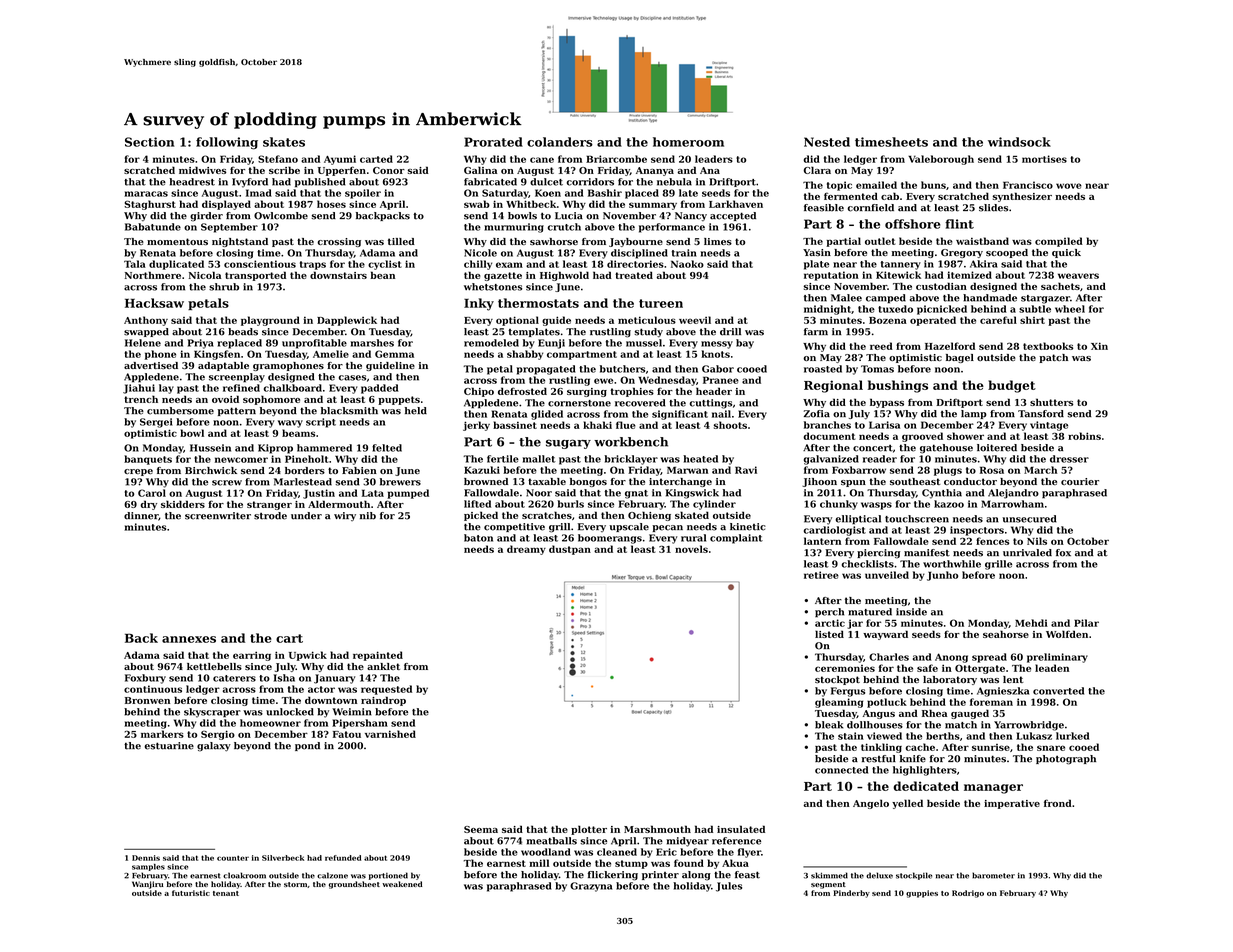 This page has width=1233, height=952. I want to click on potluck, so click(887, 703).
